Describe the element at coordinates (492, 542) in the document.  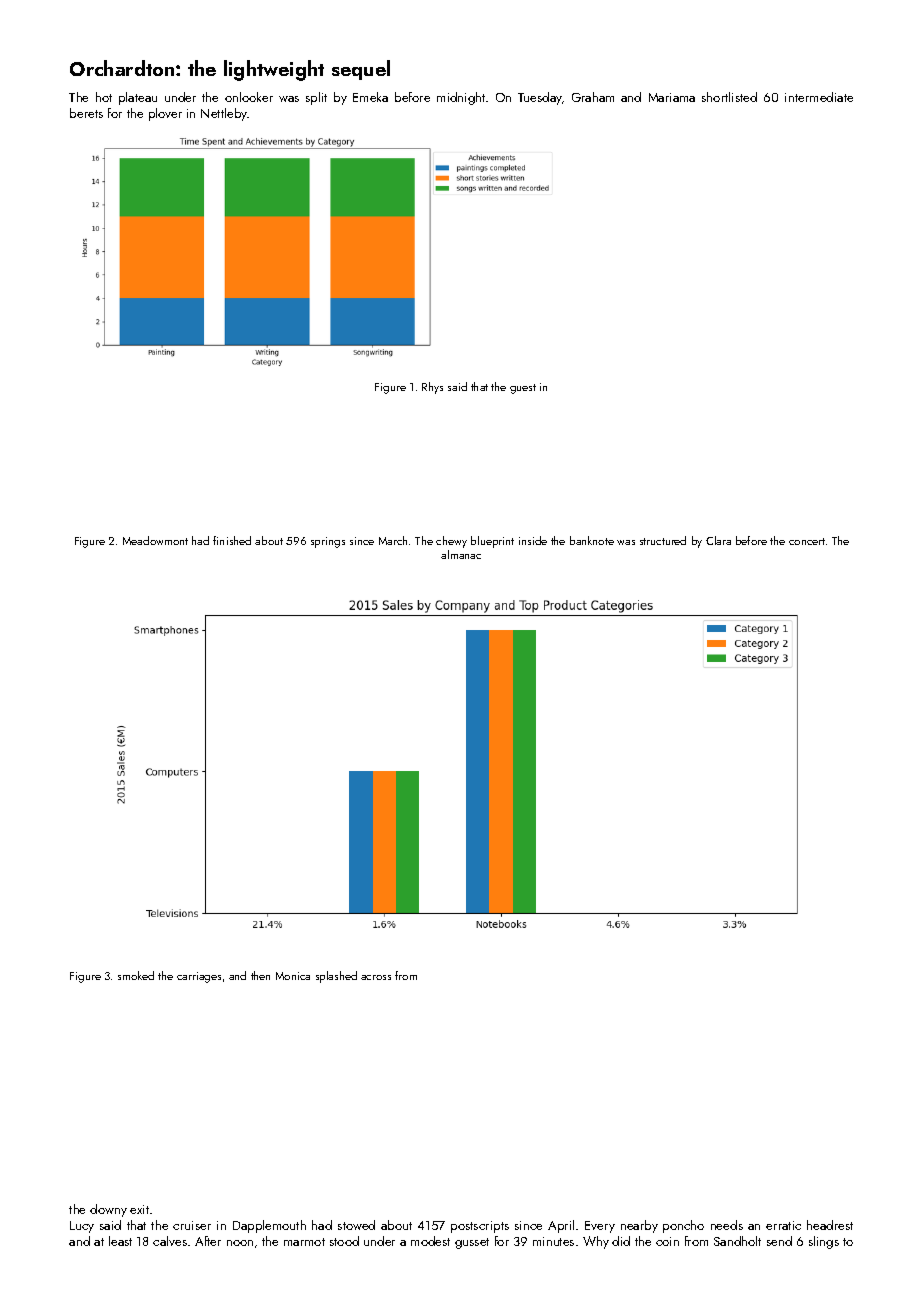
I see `blueprint` at that location.
